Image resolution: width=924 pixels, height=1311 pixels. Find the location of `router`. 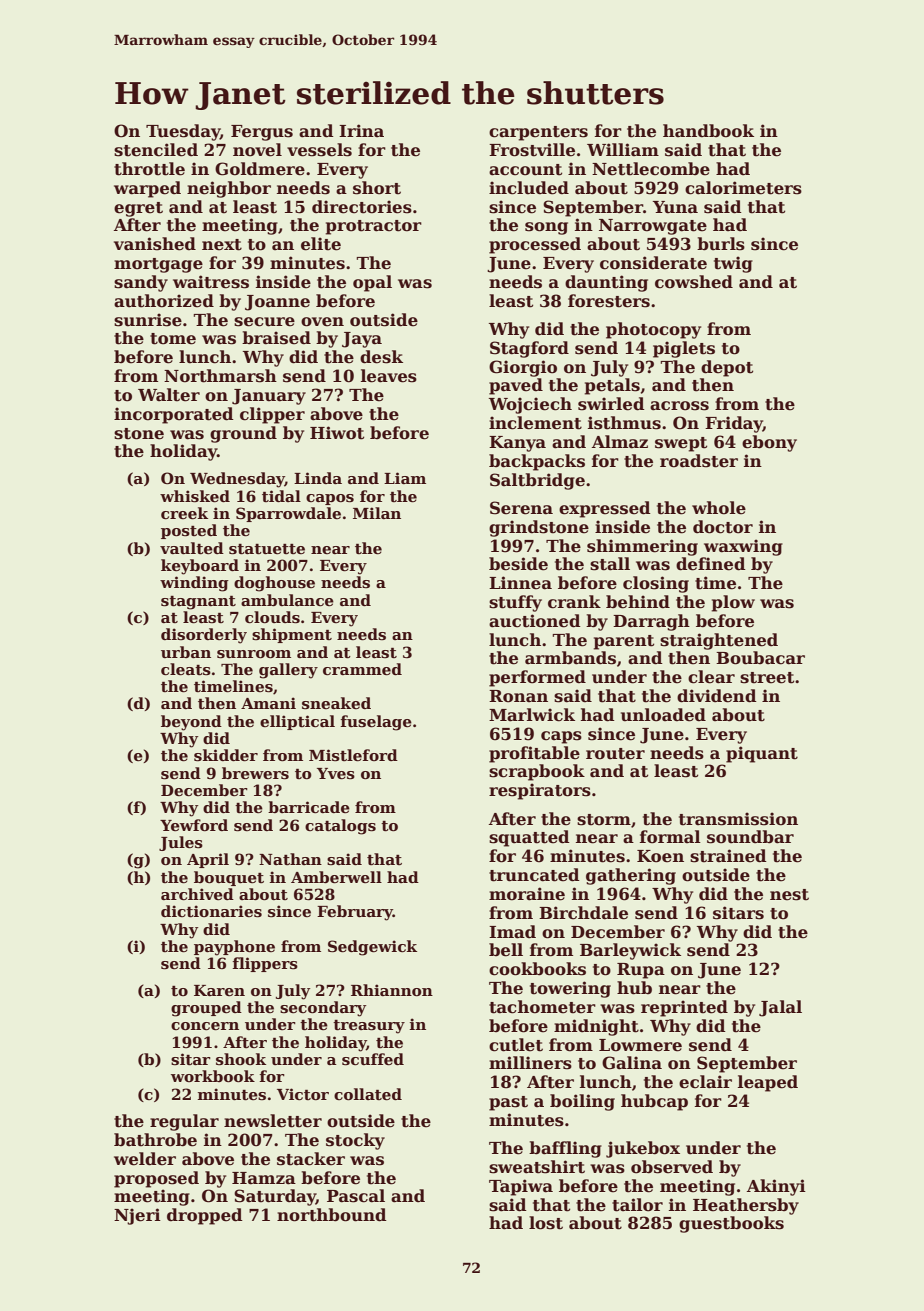

router is located at coordinates (615, 754).
